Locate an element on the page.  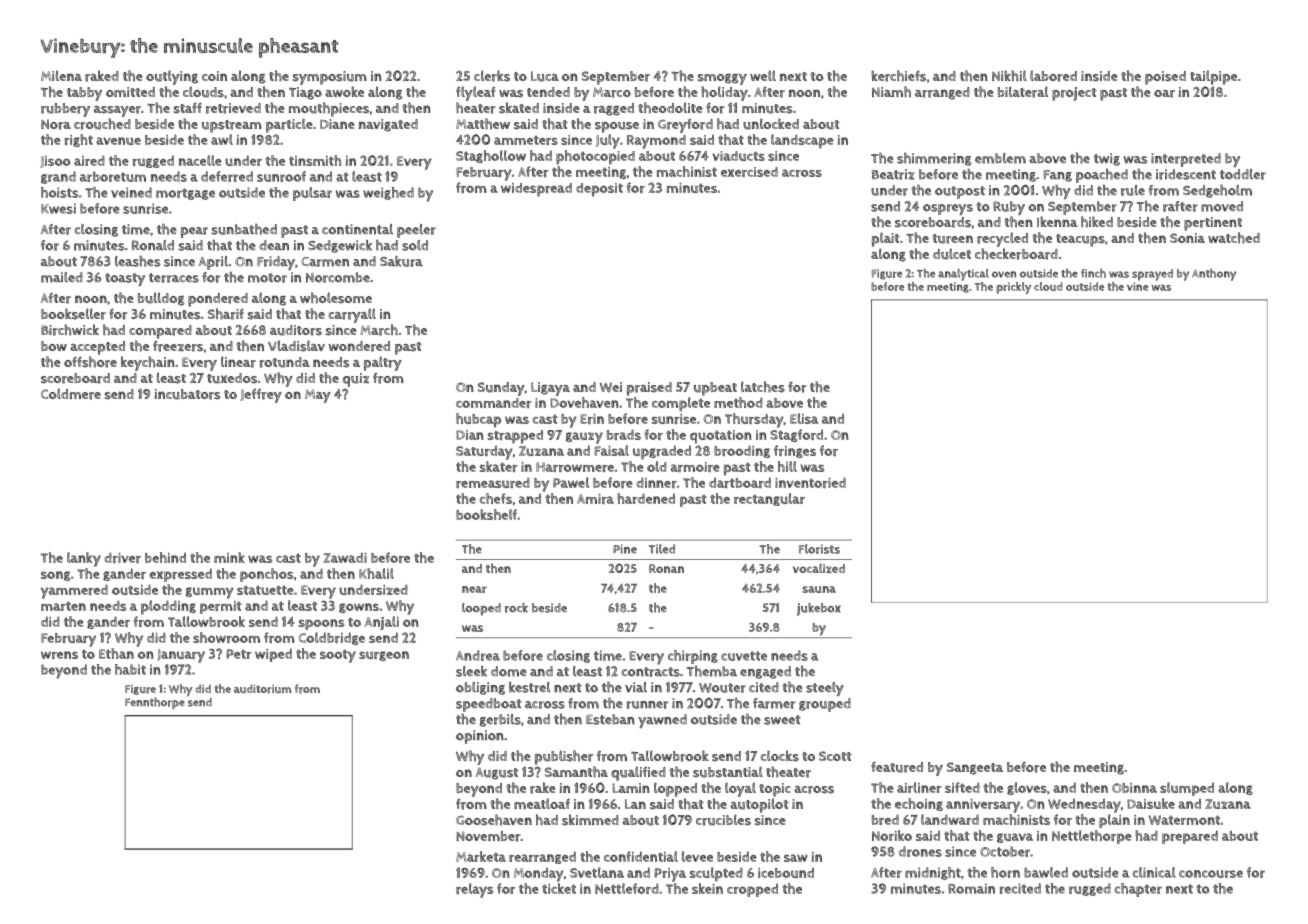
holiday is located at coordinates (724, 93).
